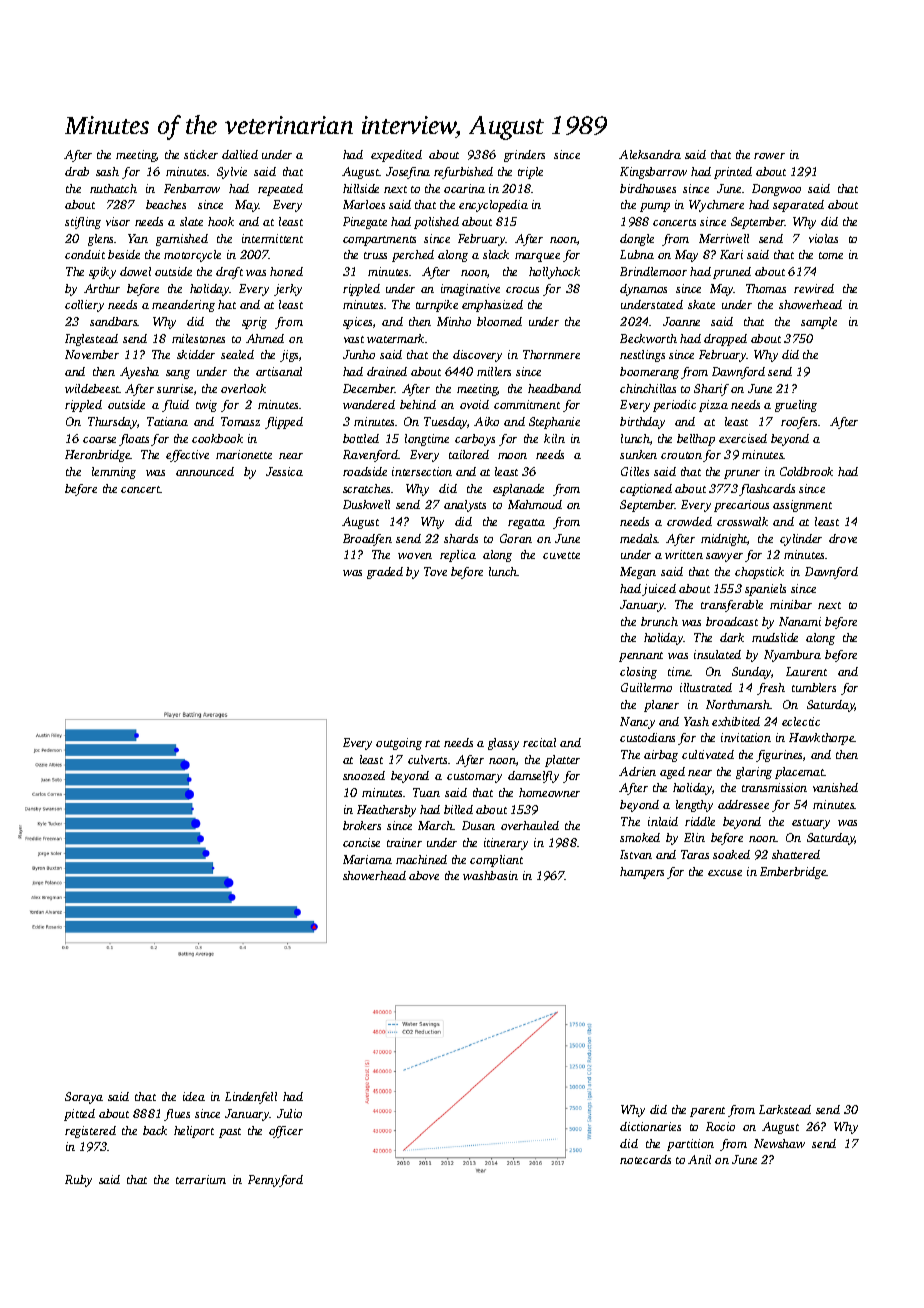 Image resolution: width=924 pixels, height=1308 pixels. Describe the element at coordinates (367, 859) in the screenshot. I see `Mariama` at that location.
